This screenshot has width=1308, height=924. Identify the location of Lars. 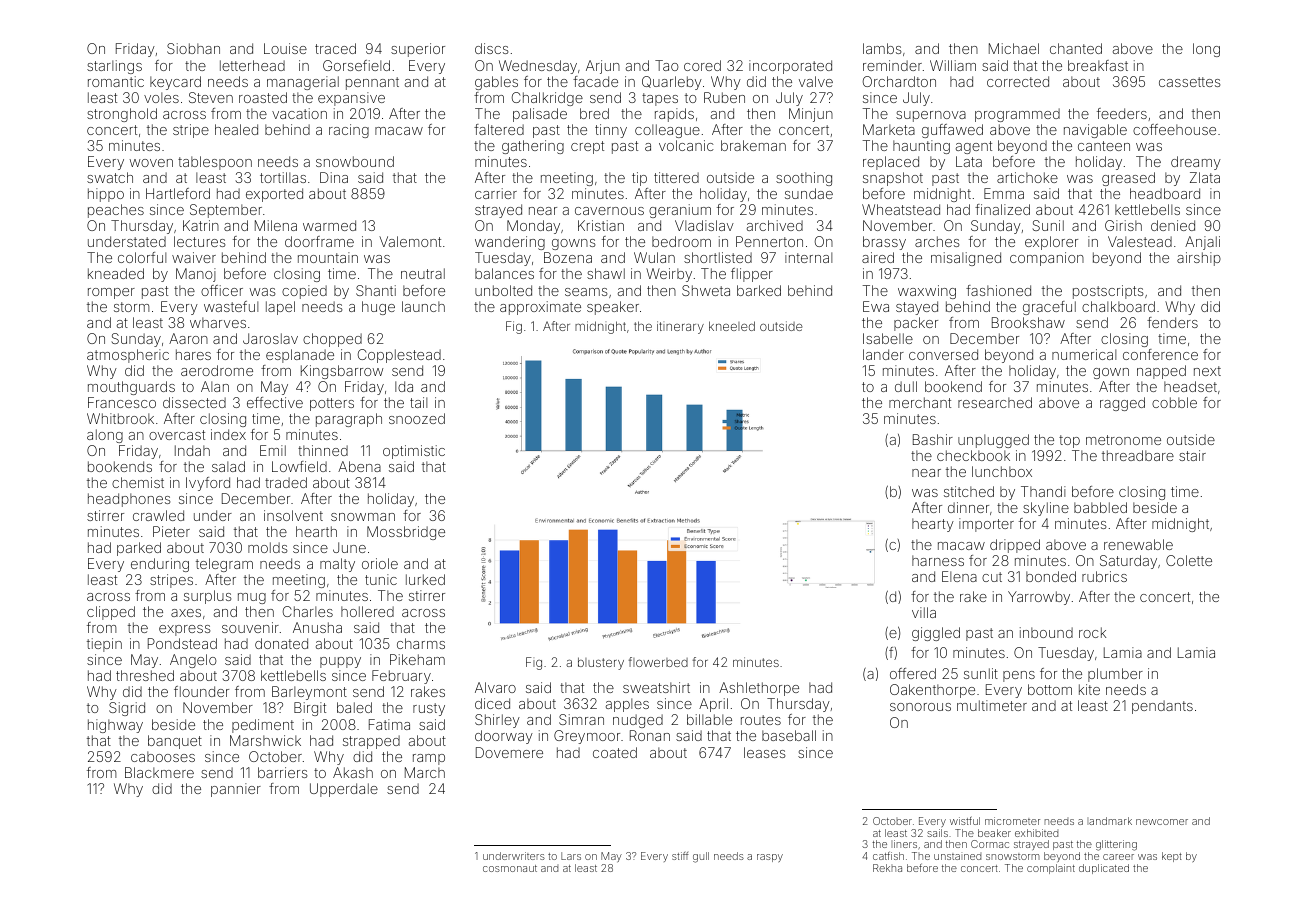
(571, 856).
